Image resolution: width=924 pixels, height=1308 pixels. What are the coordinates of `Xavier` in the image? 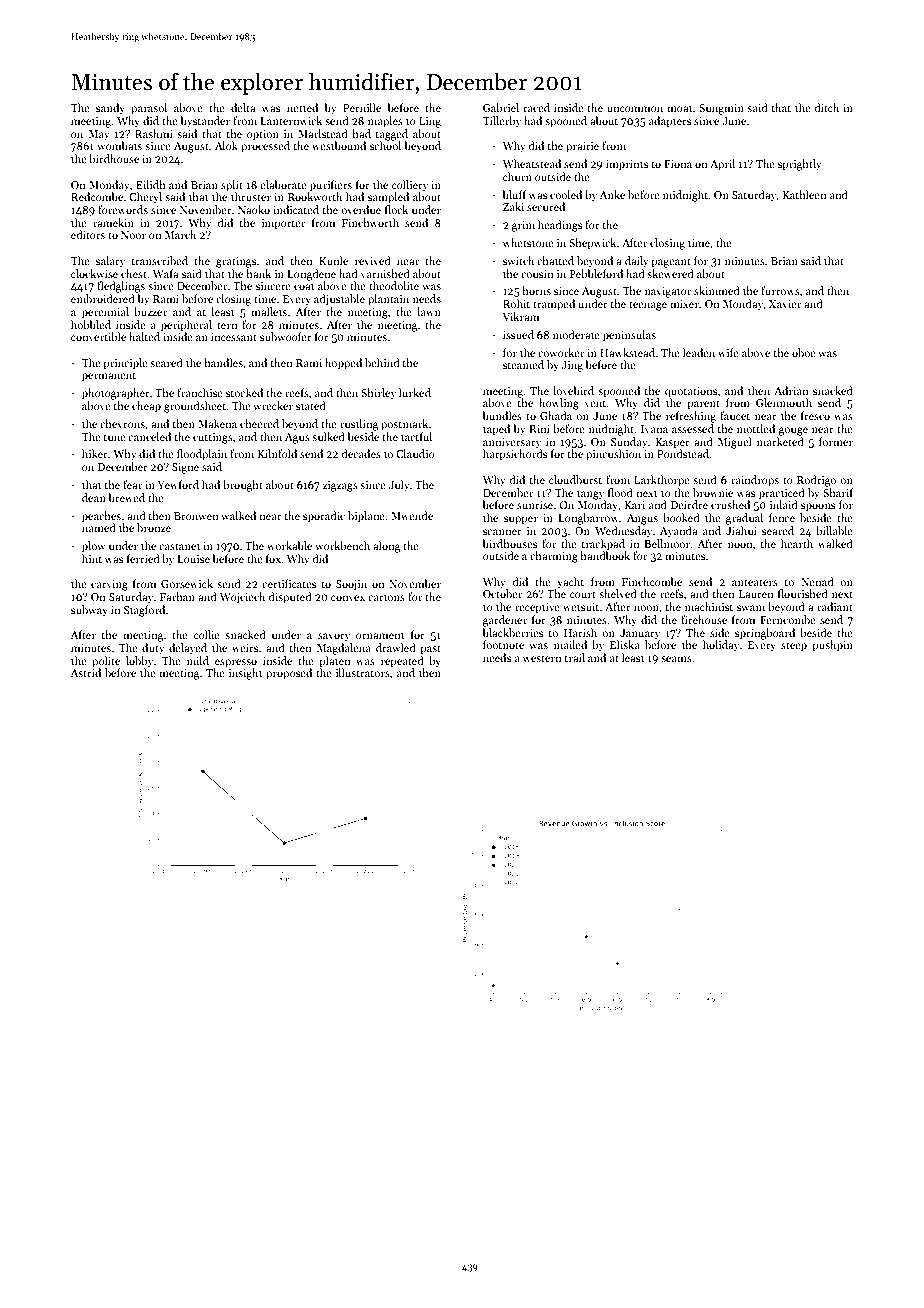 It's located at (785, 304).
